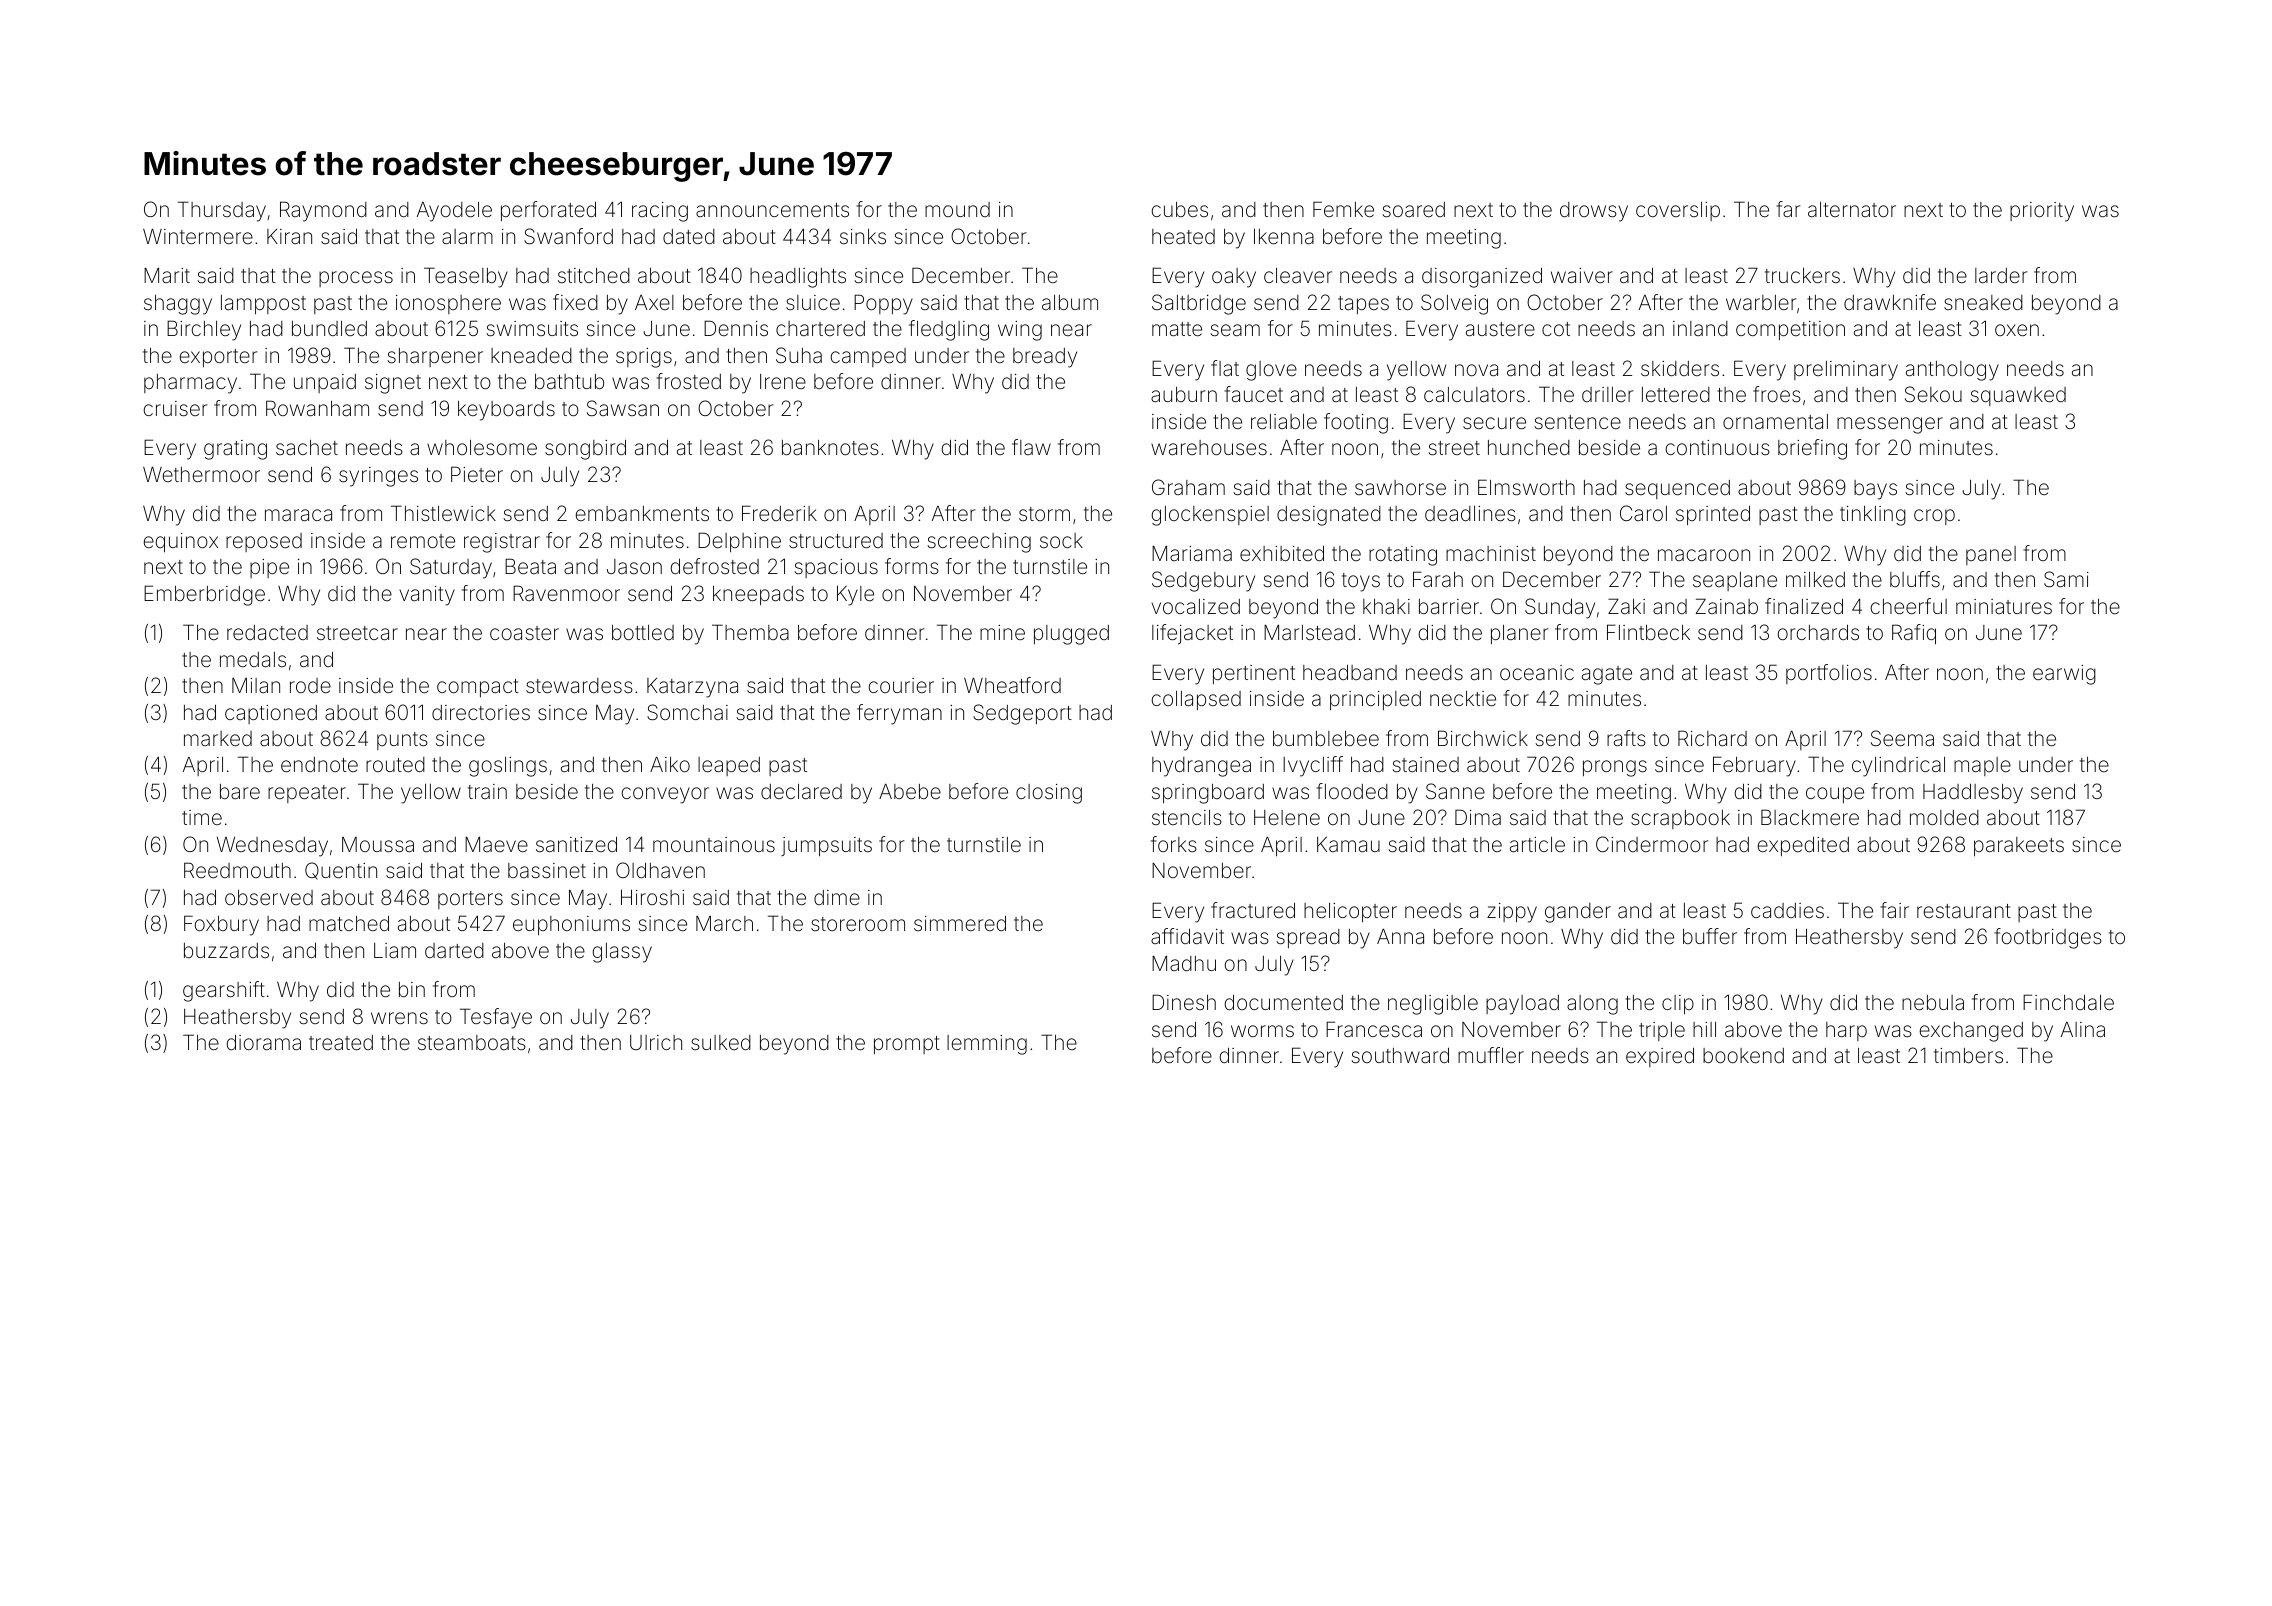  I want to click on lemming, so click(987, 1045).
